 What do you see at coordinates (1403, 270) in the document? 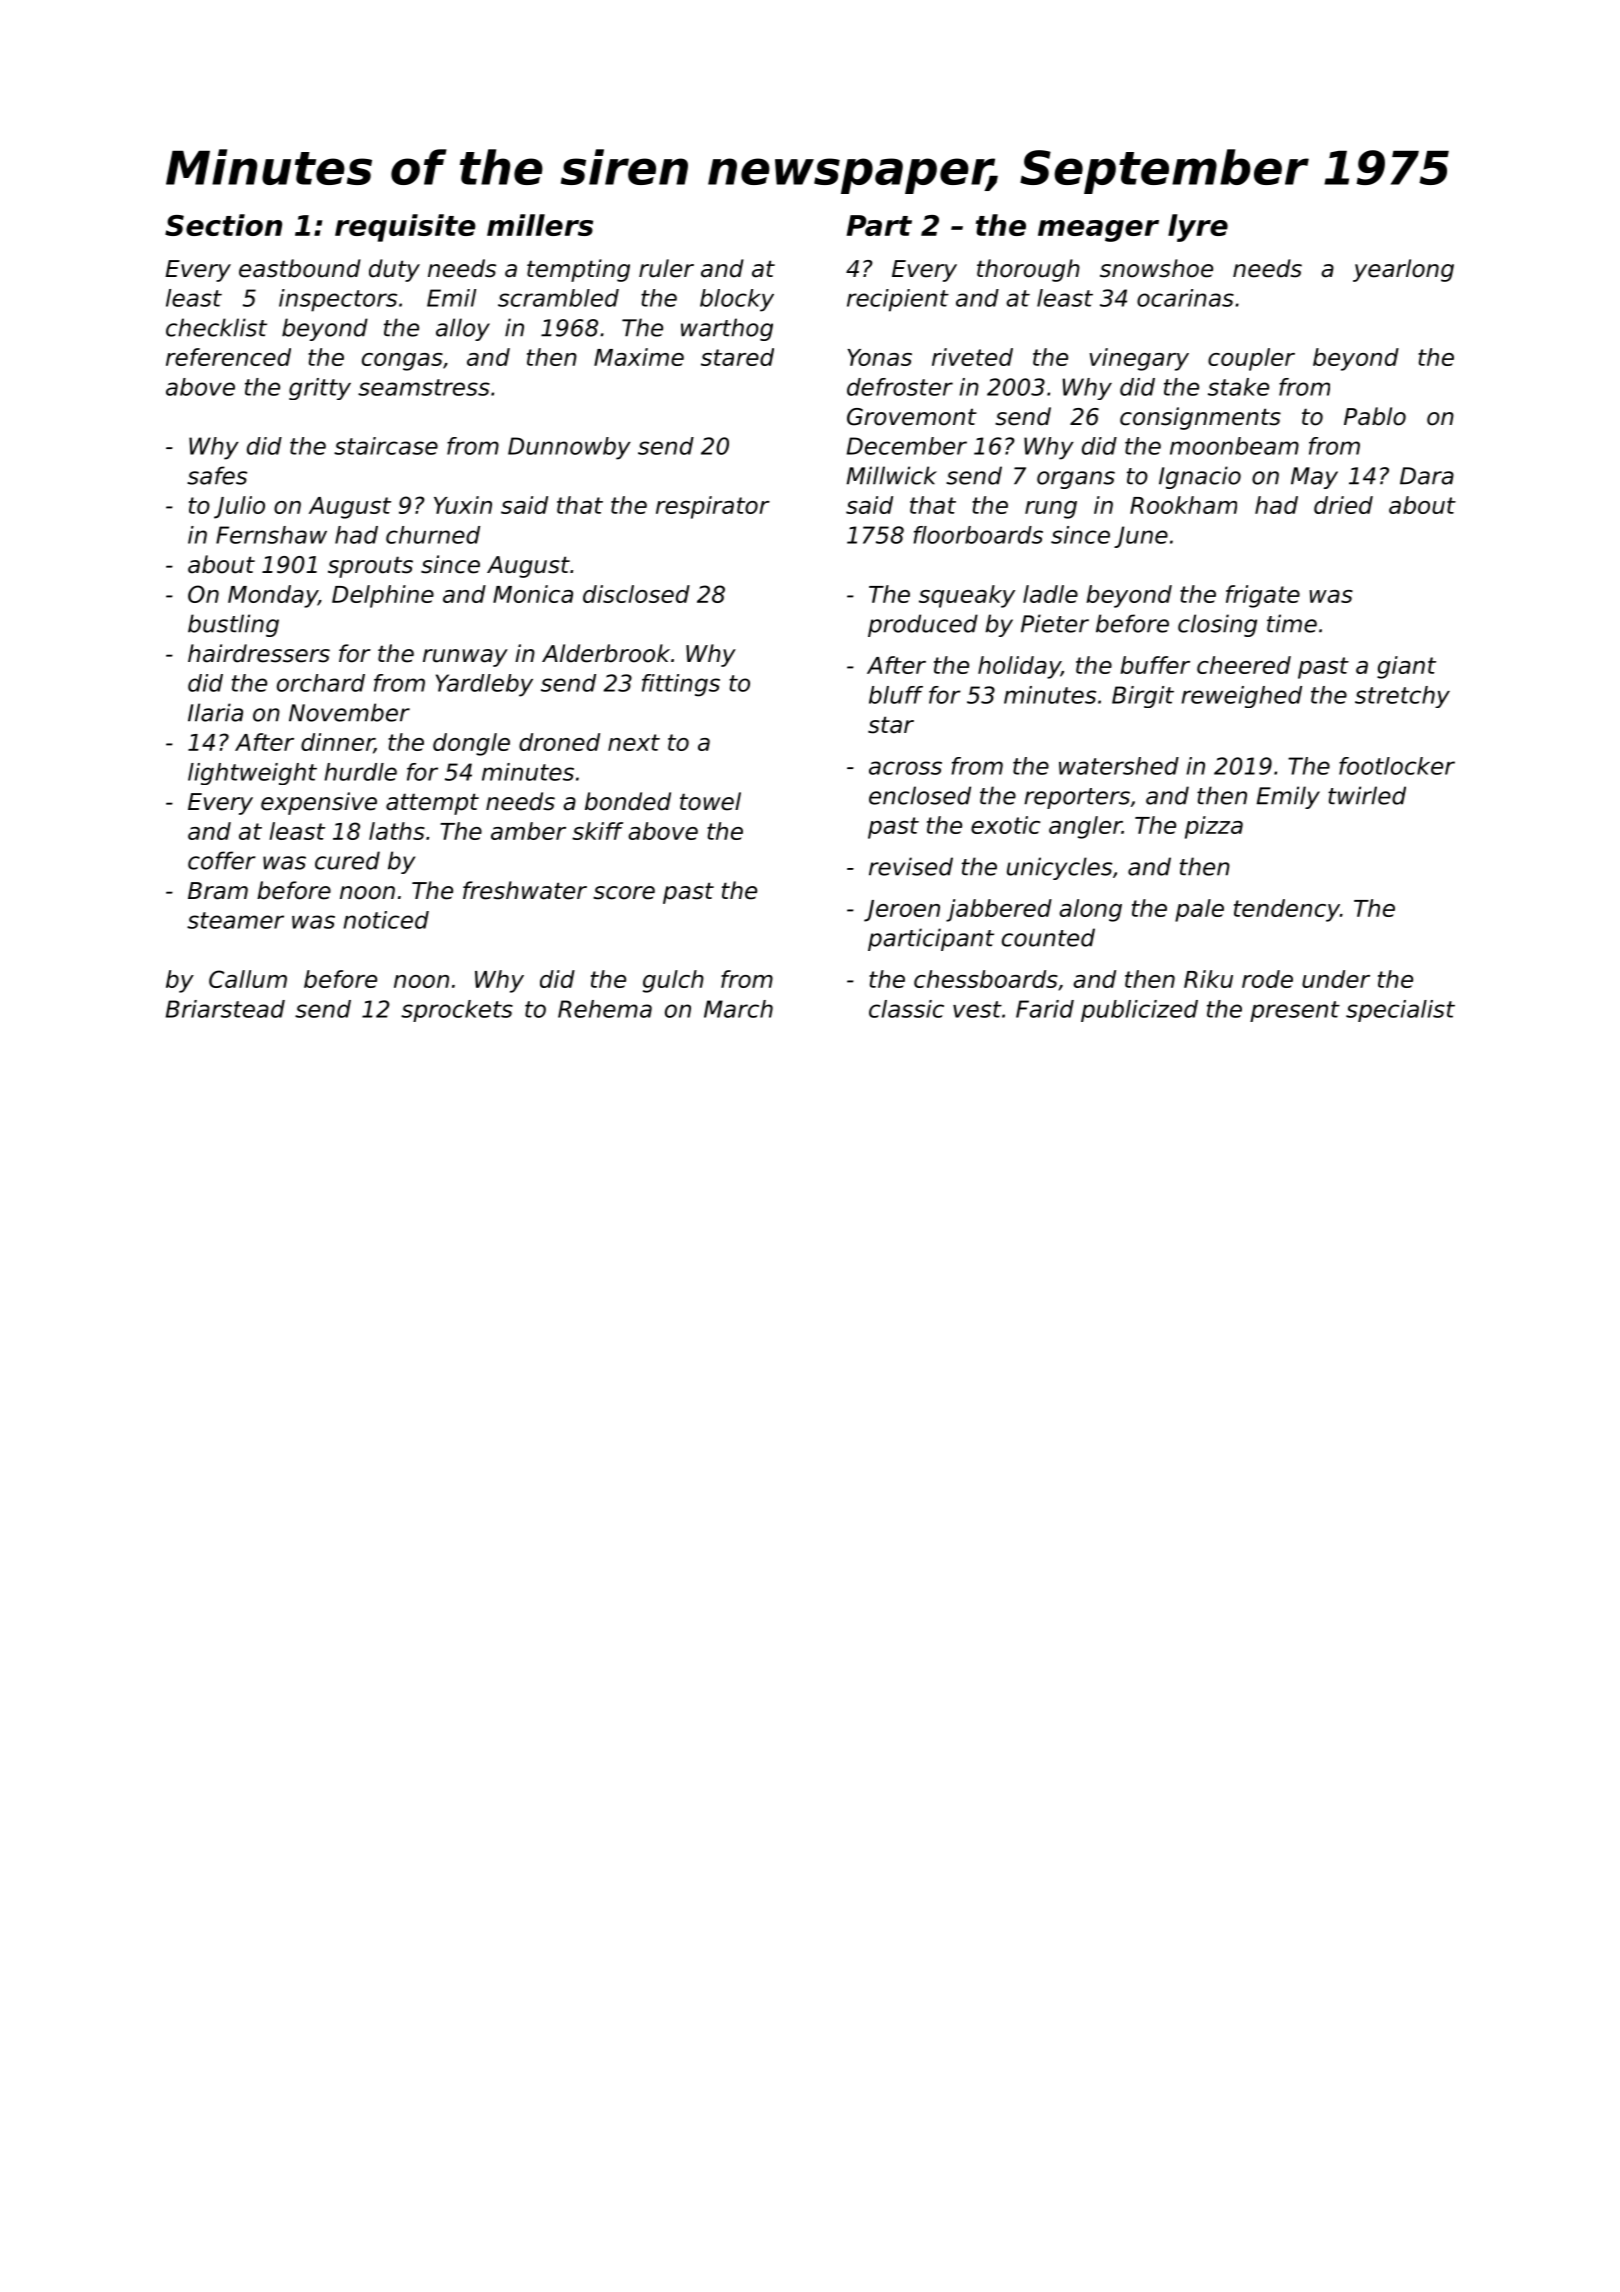
I see `yearlong` at bounding box center [1403, 270].
